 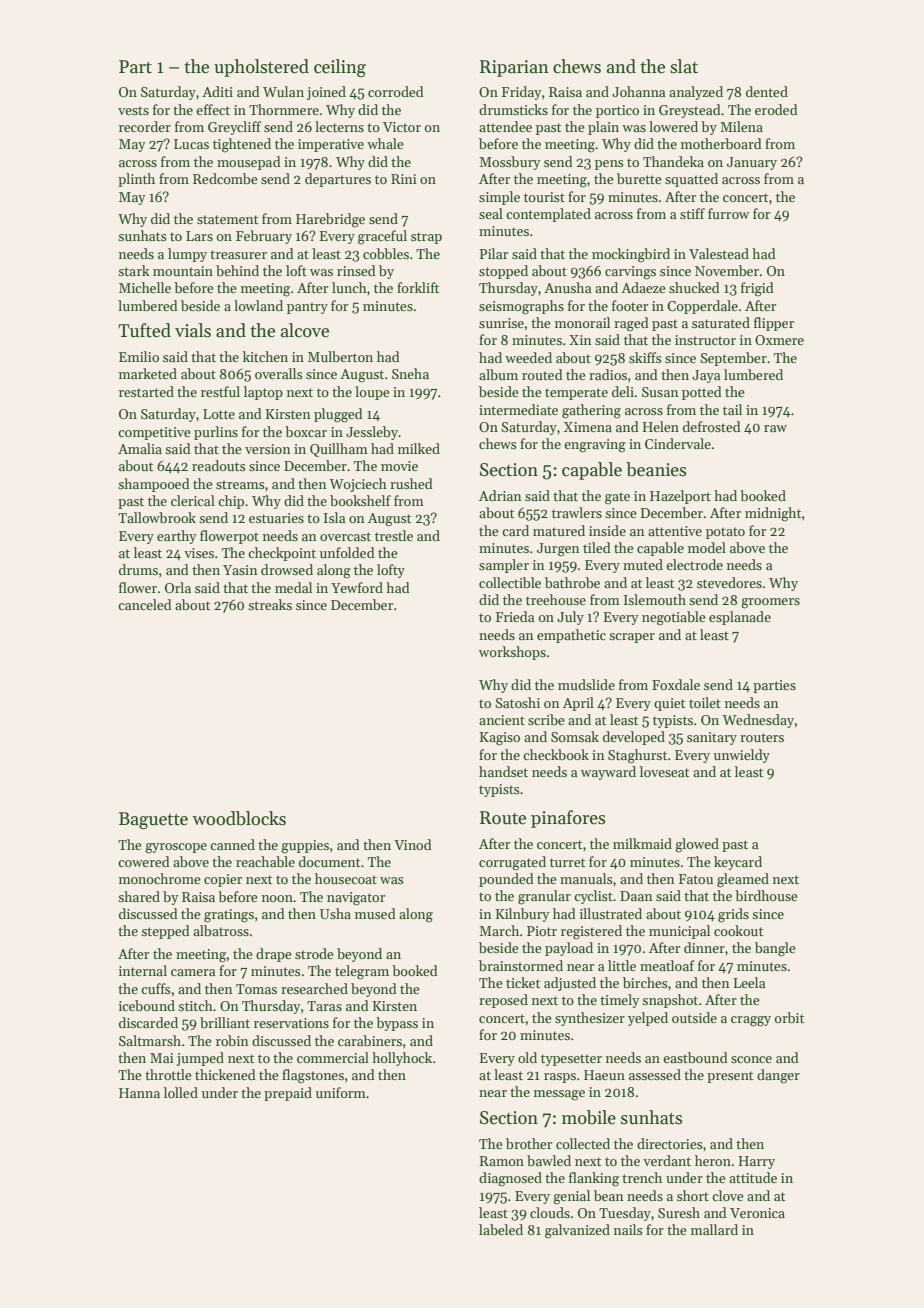 What do you see at coordinates (732, 409) in the screenshot?
I see `tail` at bounding box center [732, 409].
